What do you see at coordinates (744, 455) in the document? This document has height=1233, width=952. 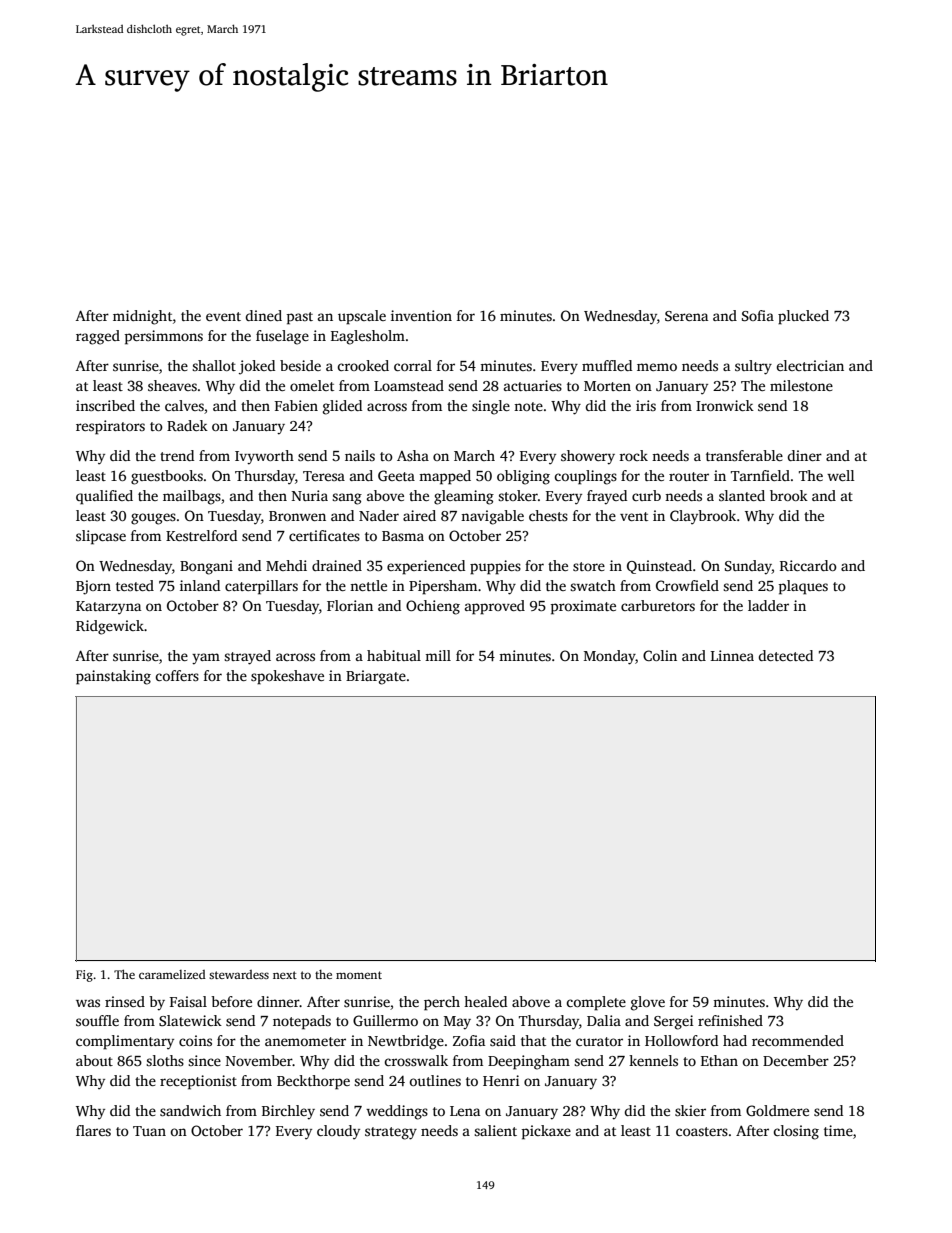 I see `transferable` at bounding box center [744, 455].
